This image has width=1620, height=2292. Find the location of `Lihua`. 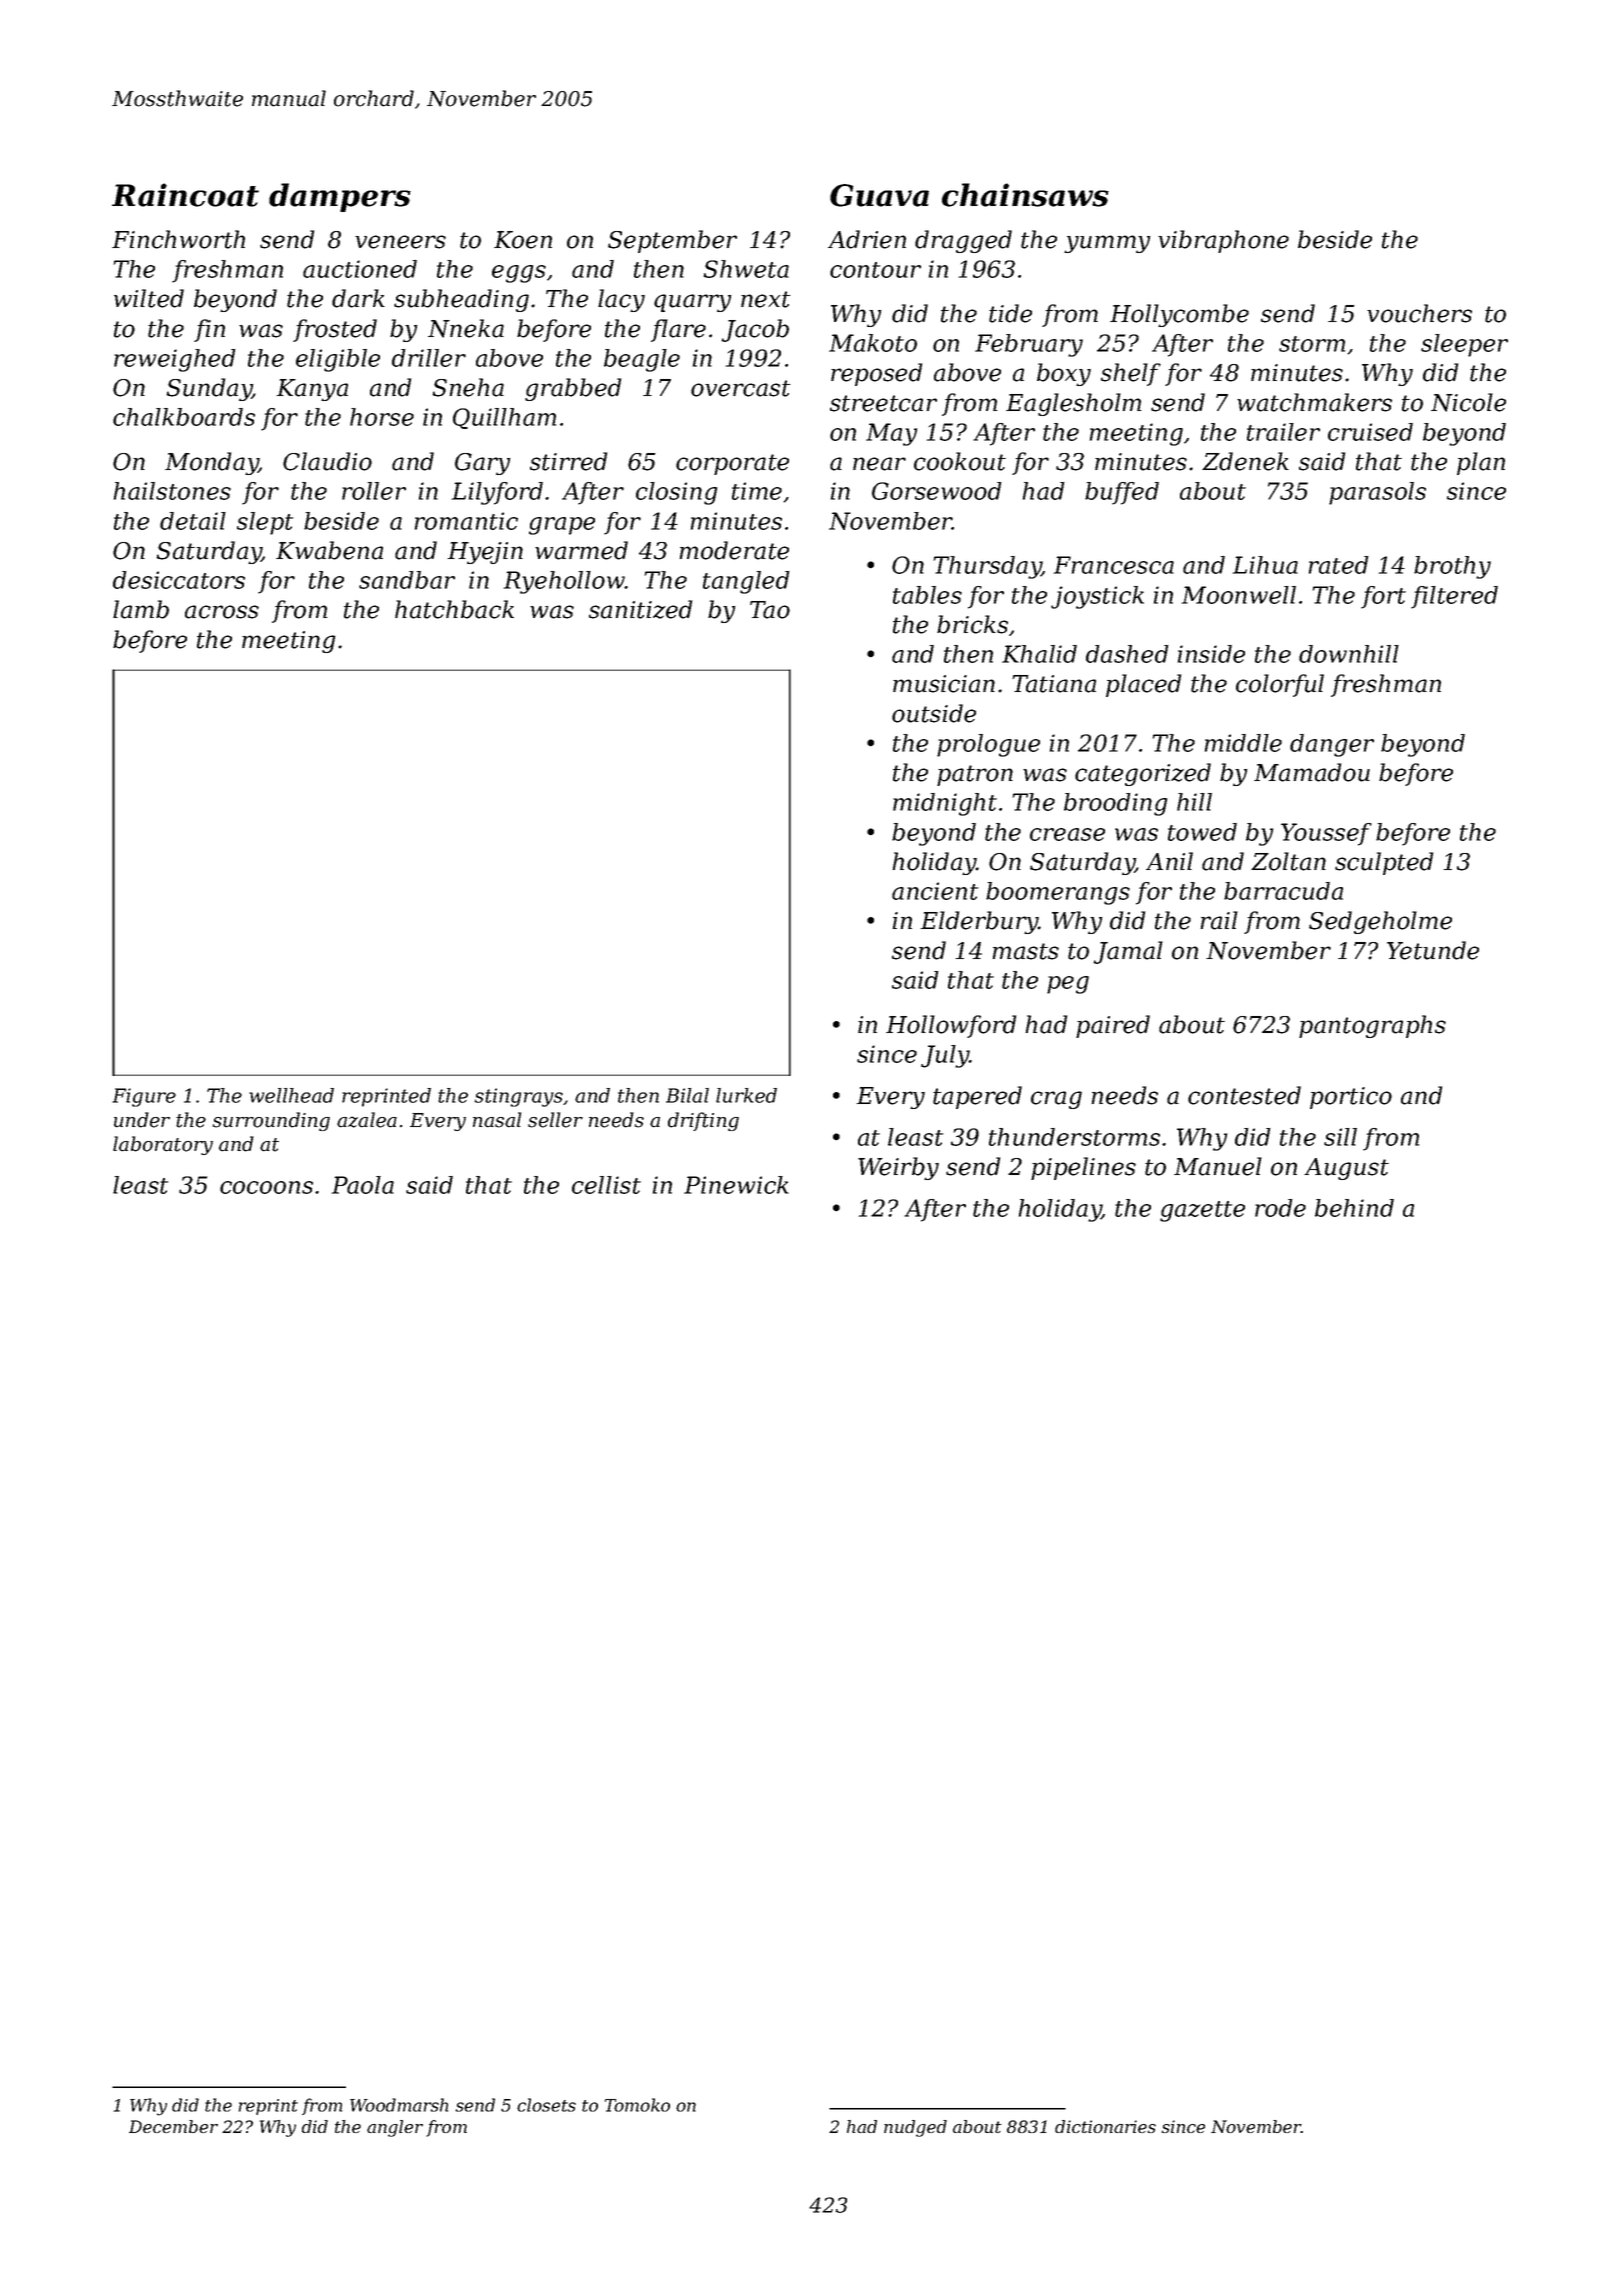

Lihua is located at coordinates (1265, 565).
